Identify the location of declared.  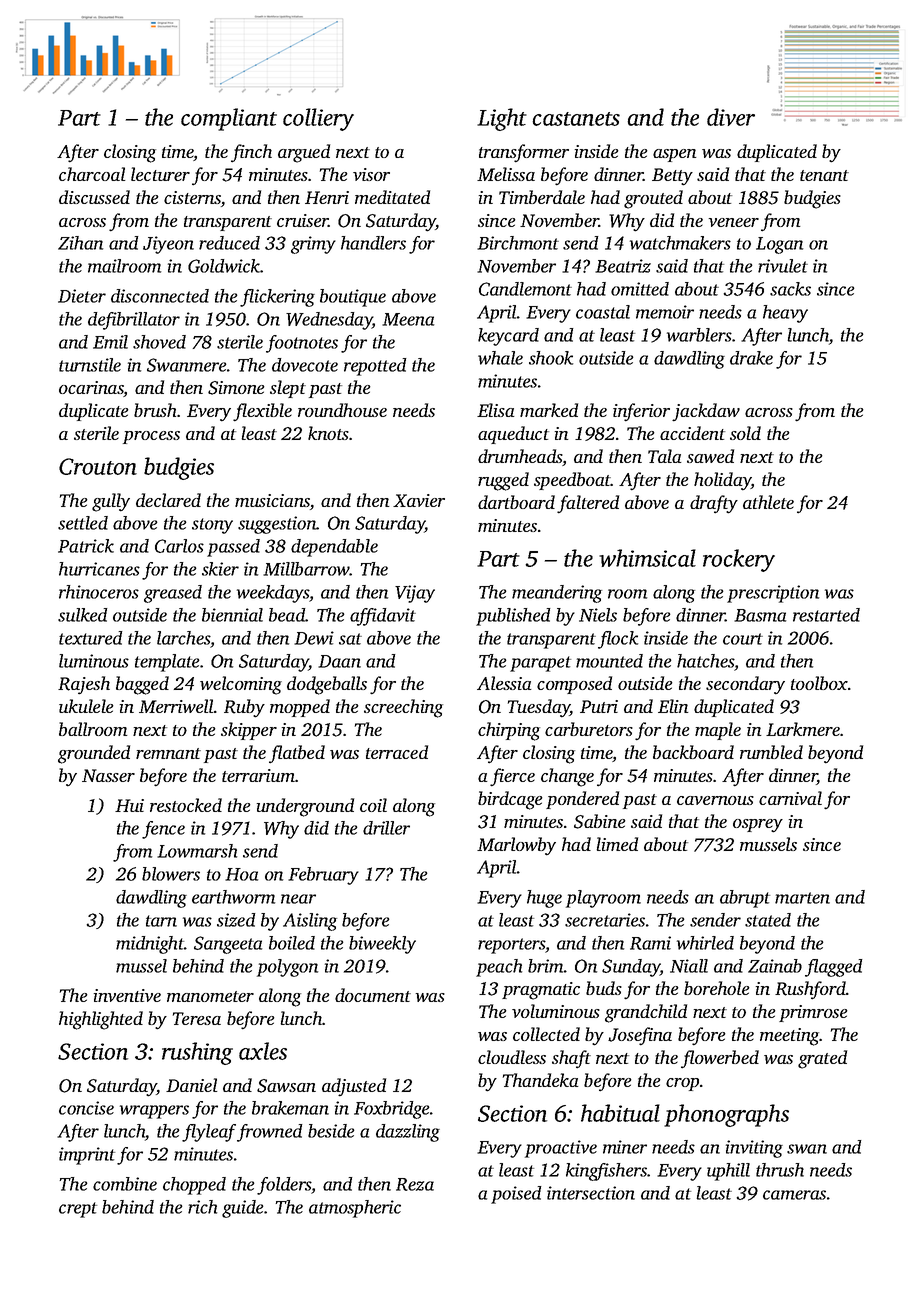
(168, 500).
